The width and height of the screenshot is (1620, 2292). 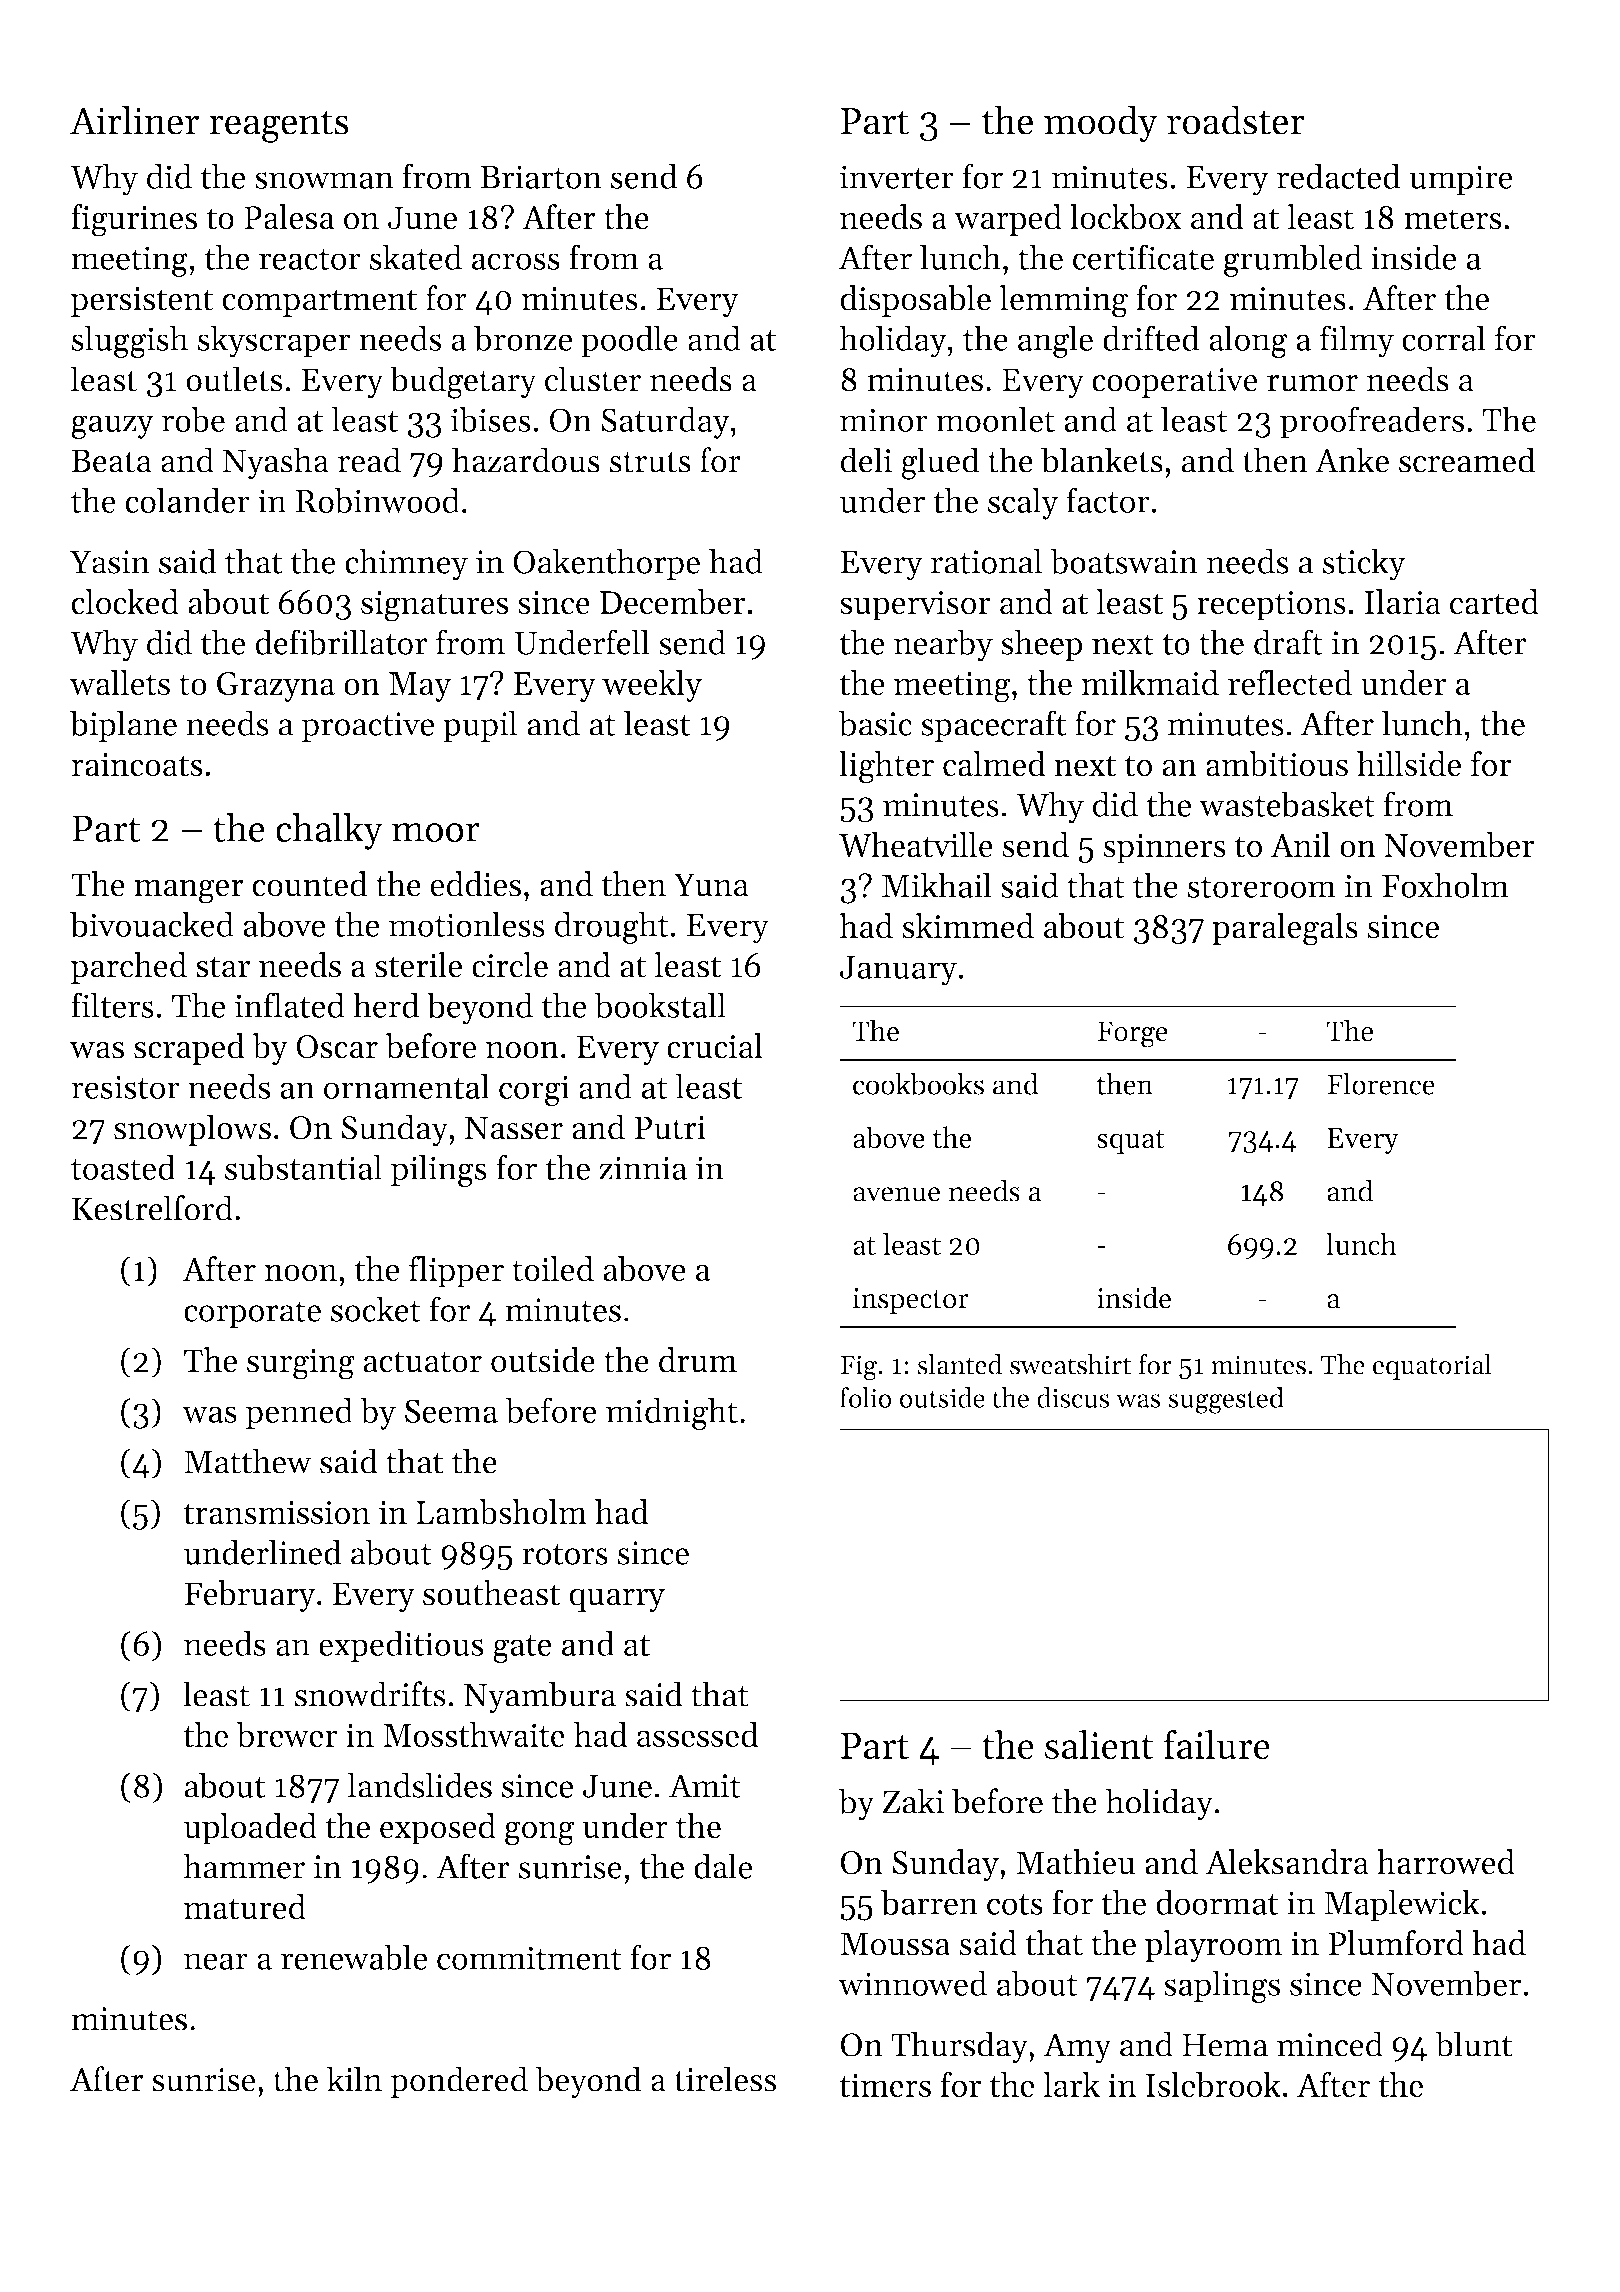 I want to click on bivouacked, so click(x=152, y=924).
